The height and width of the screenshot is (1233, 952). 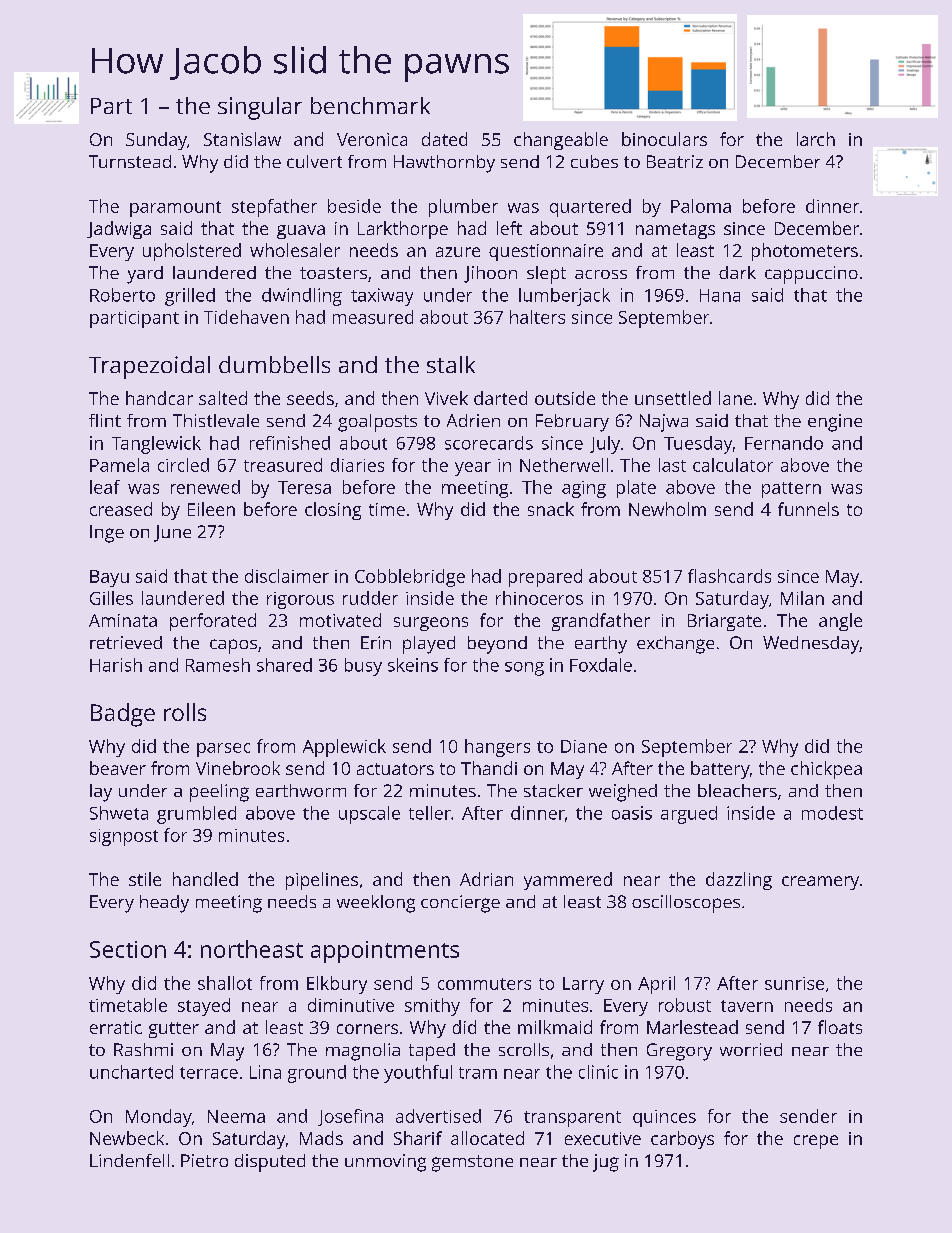 What do you see at coordinates (484, 984) in the screenshot?
I see `commuters` at bounding box center [484, 984].
